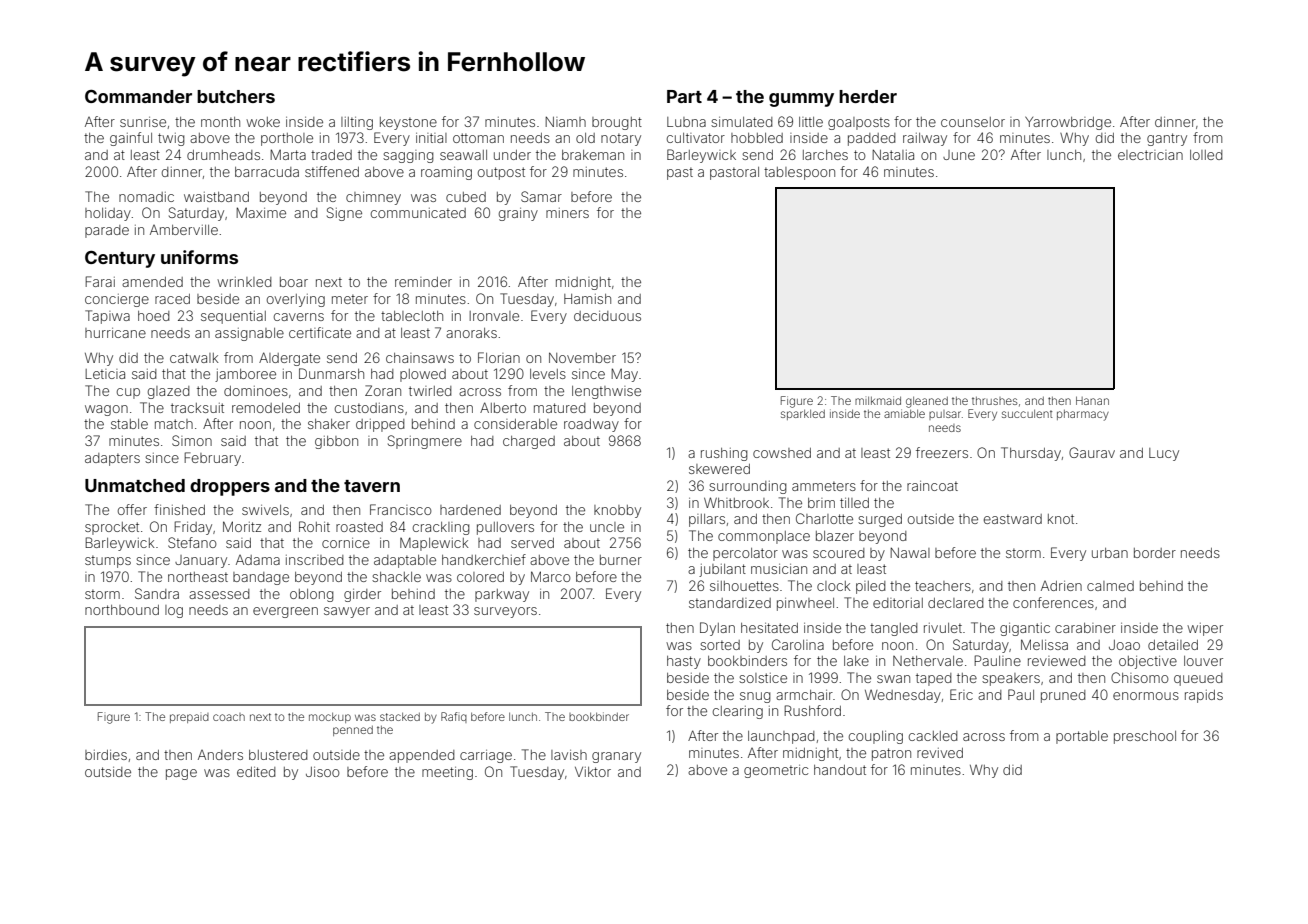 The image size is (1308, 924). Describe the element at coordinates (799, 173) in the screenshot. I see `tablespoon` at that location.
